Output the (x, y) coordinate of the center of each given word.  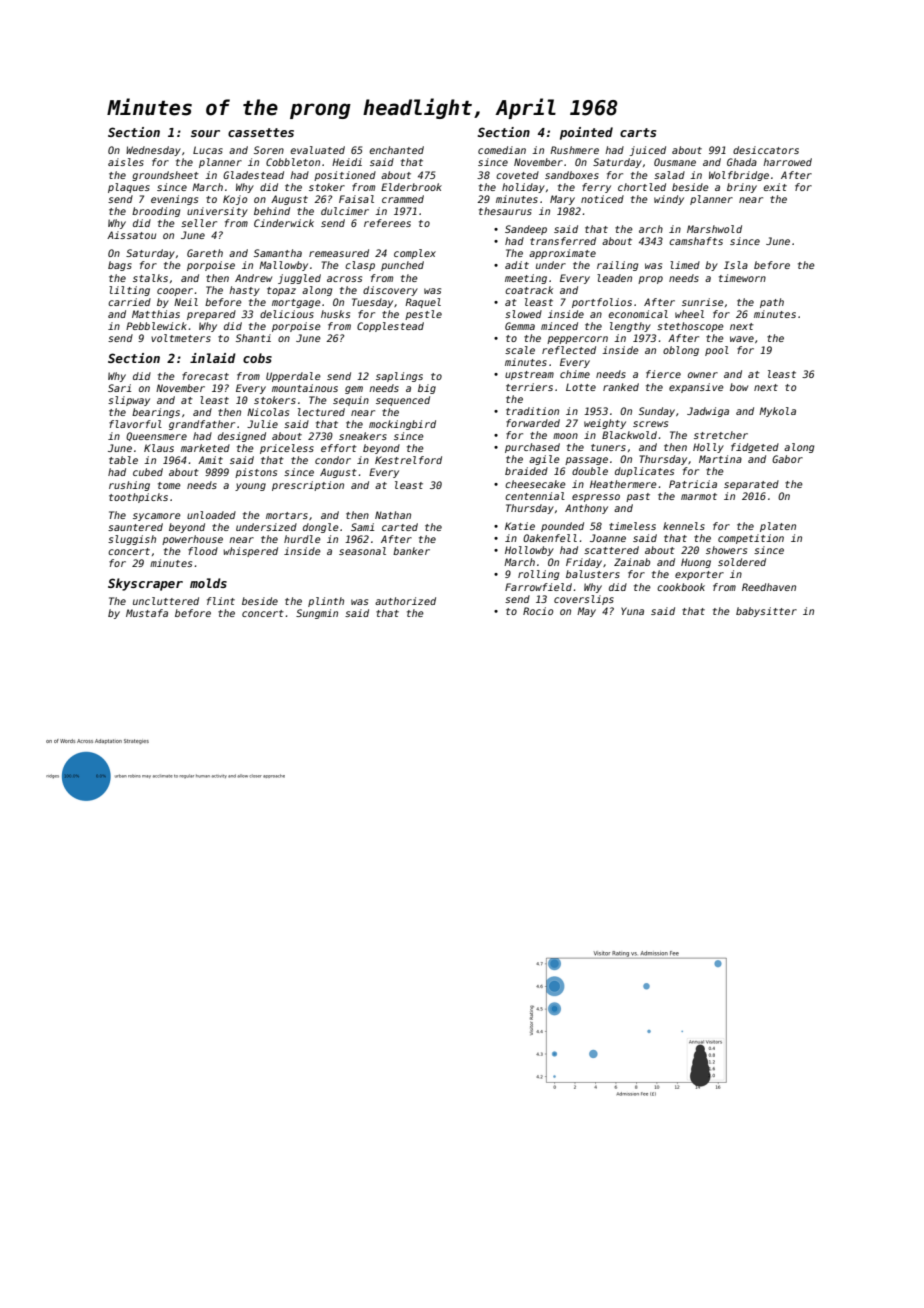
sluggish (132, 540)
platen (778, 527)
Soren (269, 150)
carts (638, 132)
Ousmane (675, 162)
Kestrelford (408, 460)
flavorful (135, 424)
